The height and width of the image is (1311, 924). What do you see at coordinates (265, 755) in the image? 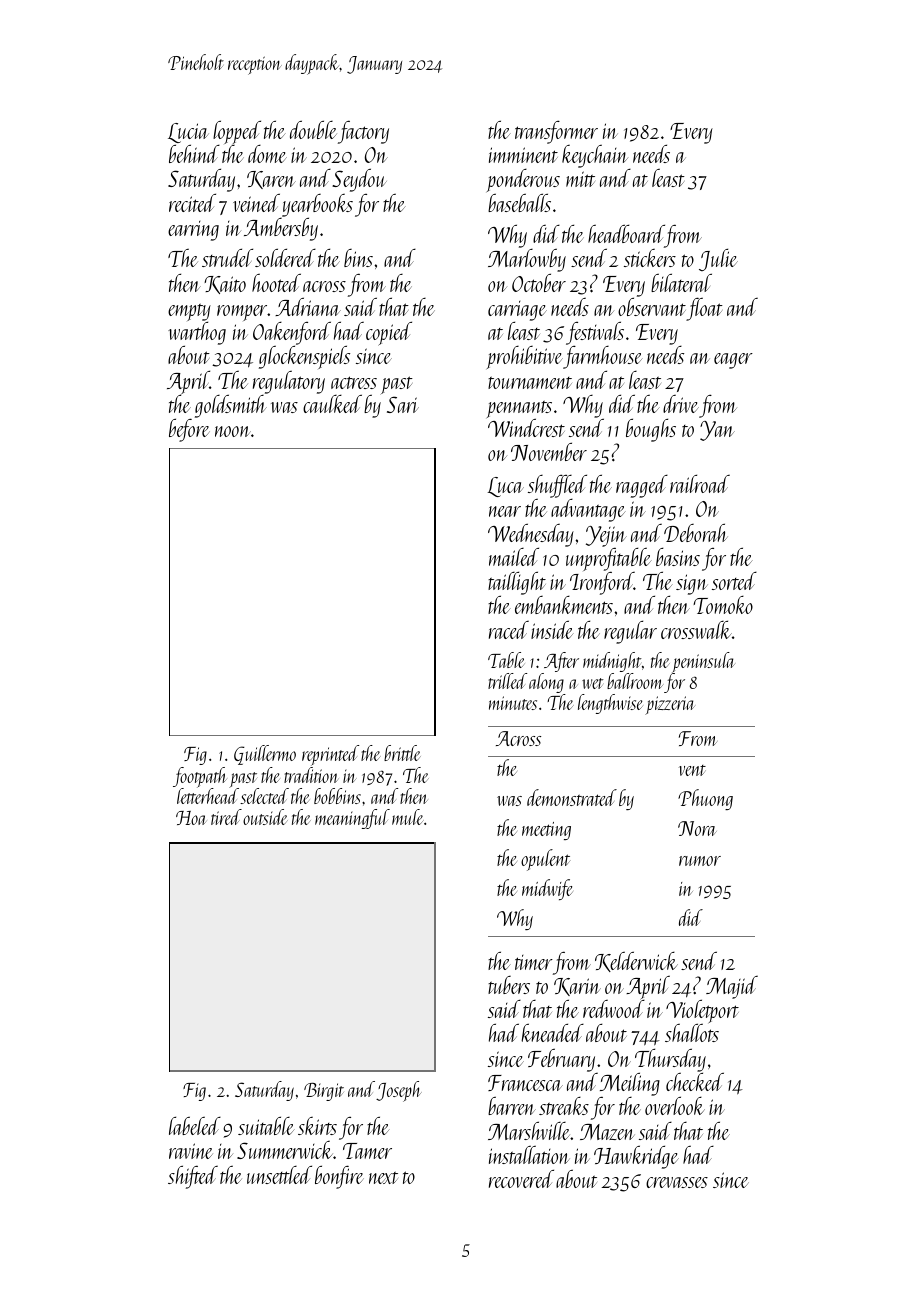
I see `Guillermo` at bounding box center [265, 755].
